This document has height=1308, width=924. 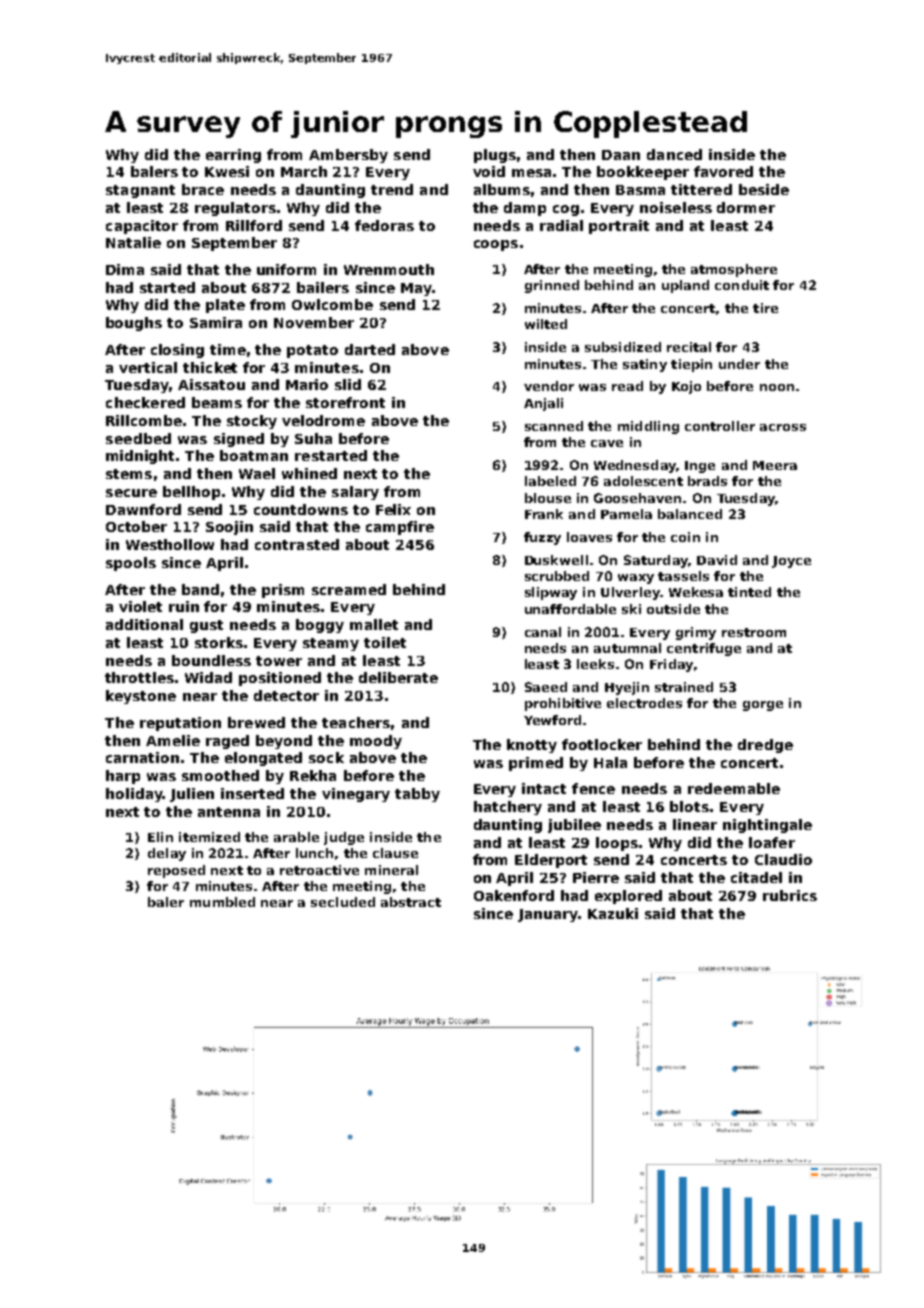 What do you see at coordinates (319, 870) in the document?
I see `retroactive` at bounding box center [319, 870].
